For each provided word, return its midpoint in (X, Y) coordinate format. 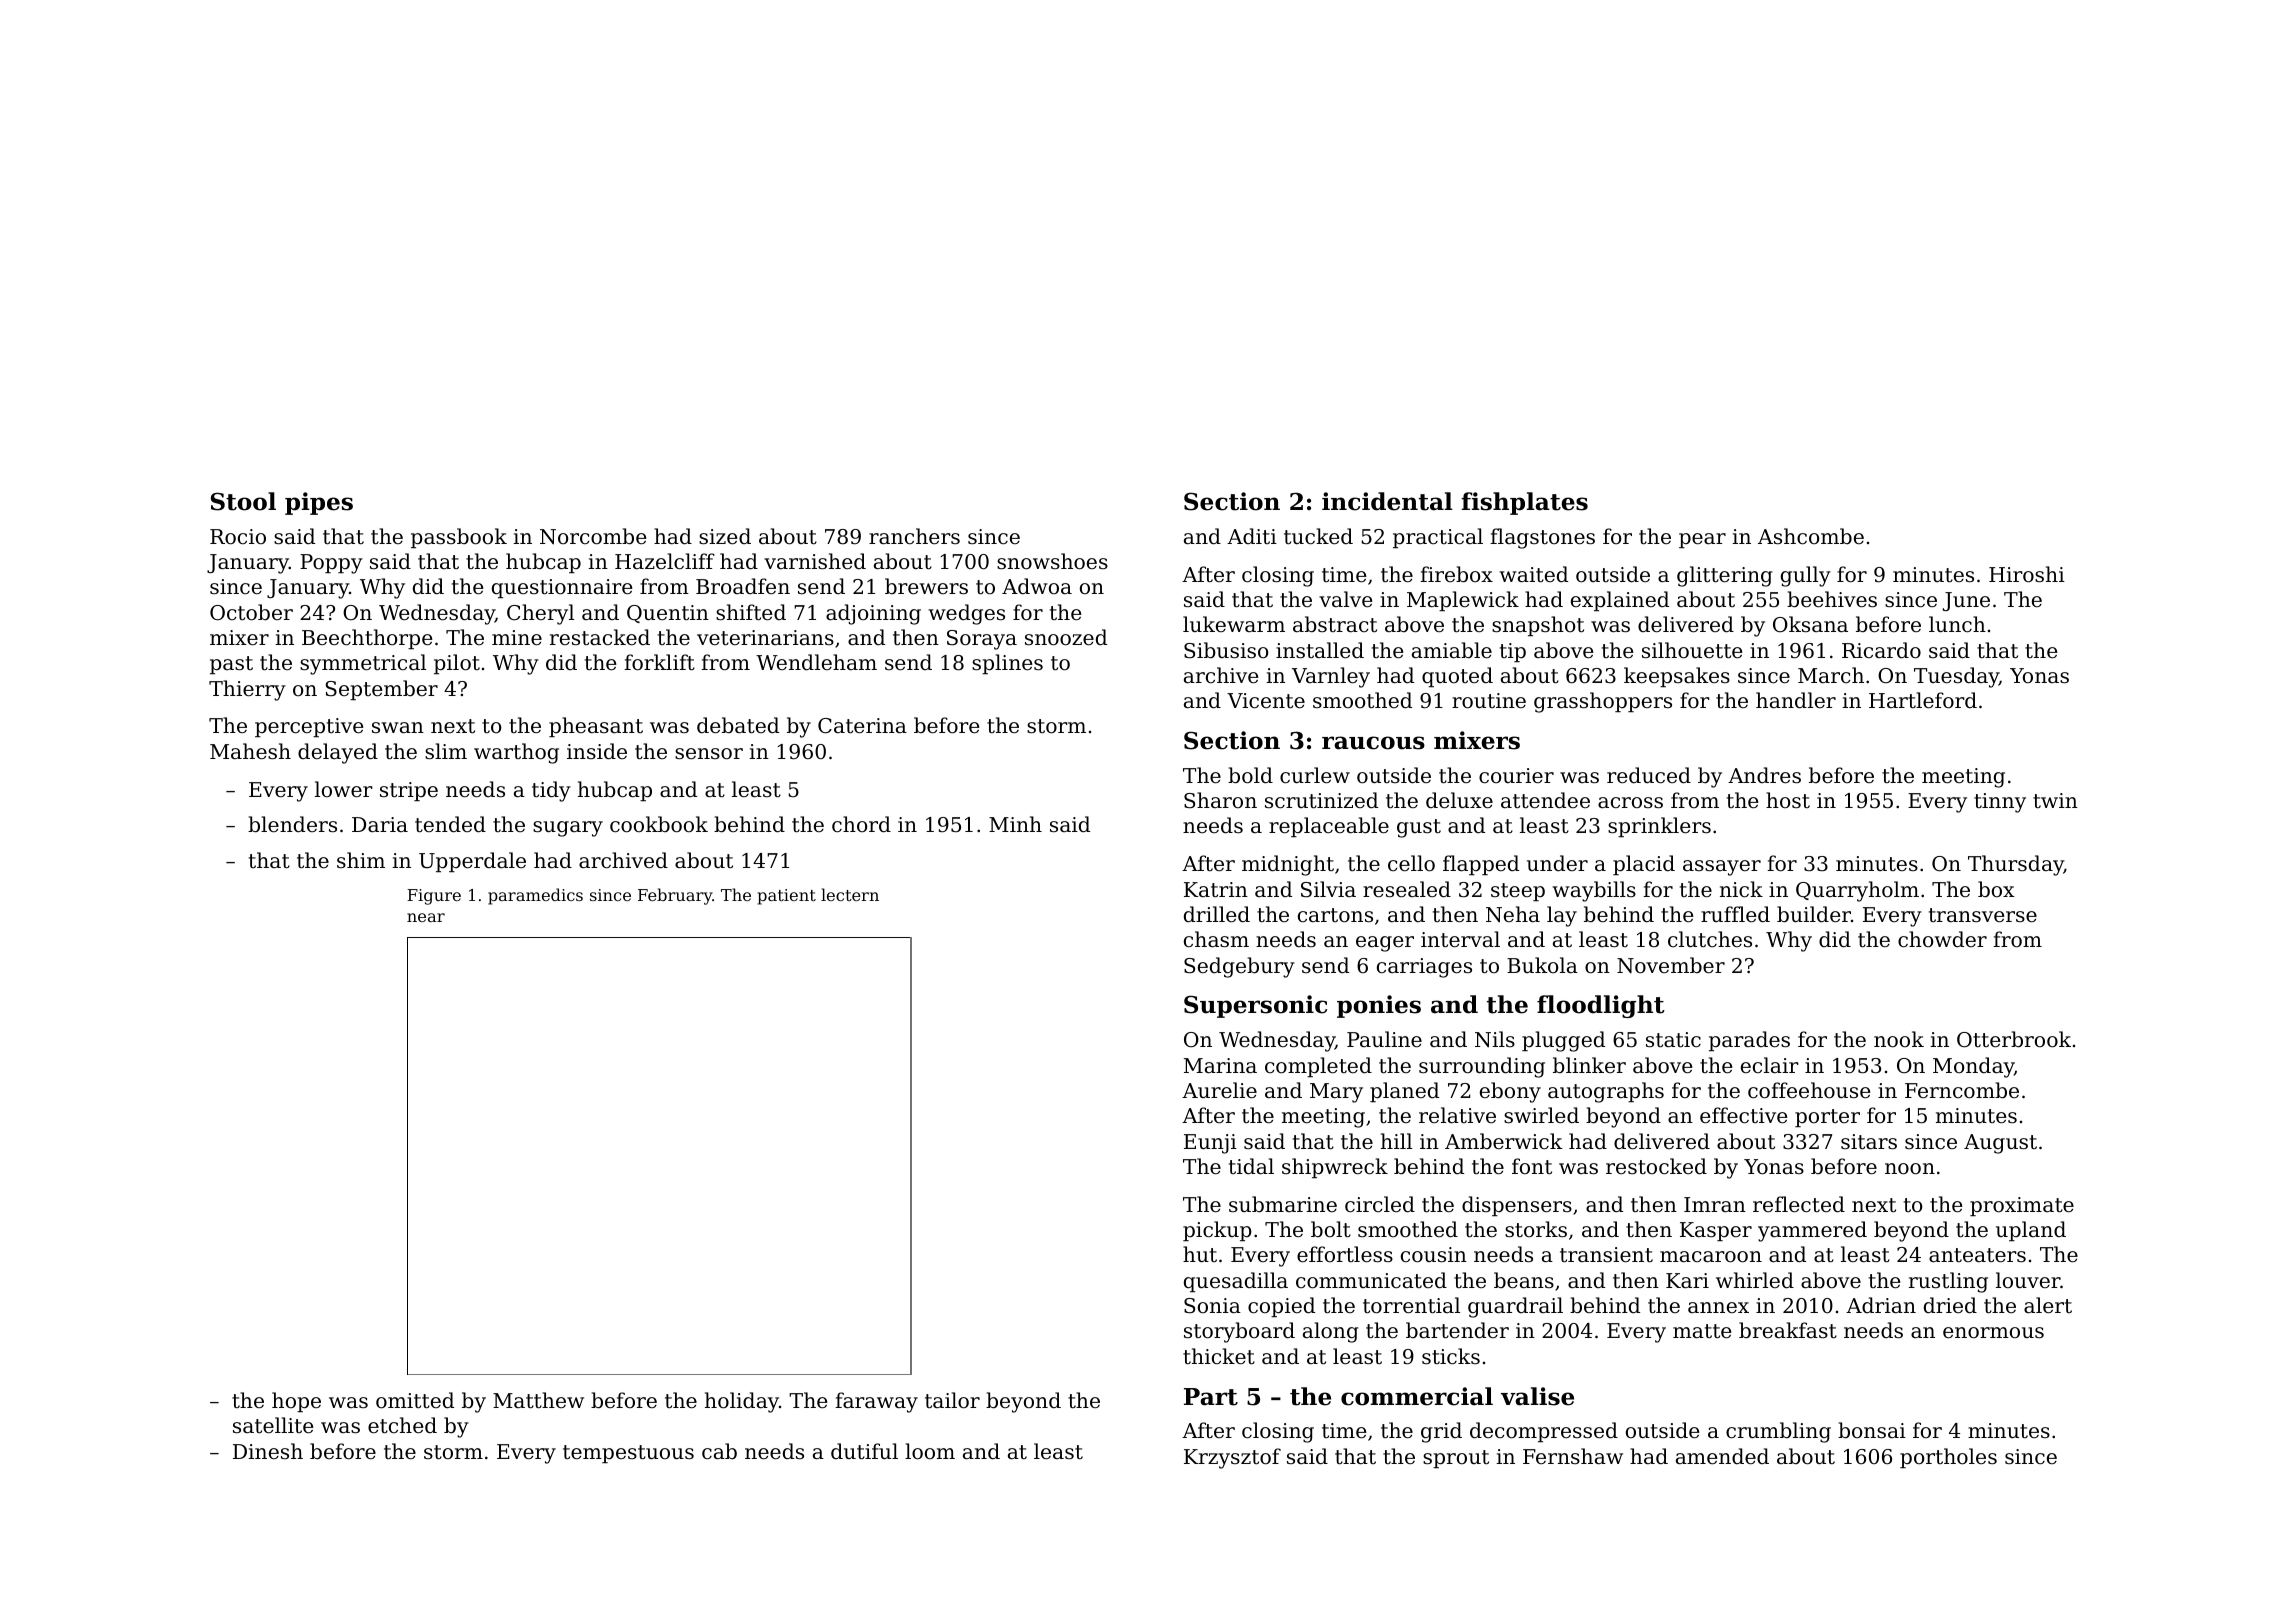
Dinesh (268, 1451)
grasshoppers (1603, 702)
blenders (292, 824)
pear (1702, 540)
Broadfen (743, 586)
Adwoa (1037, 586)
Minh (1015, 824)
